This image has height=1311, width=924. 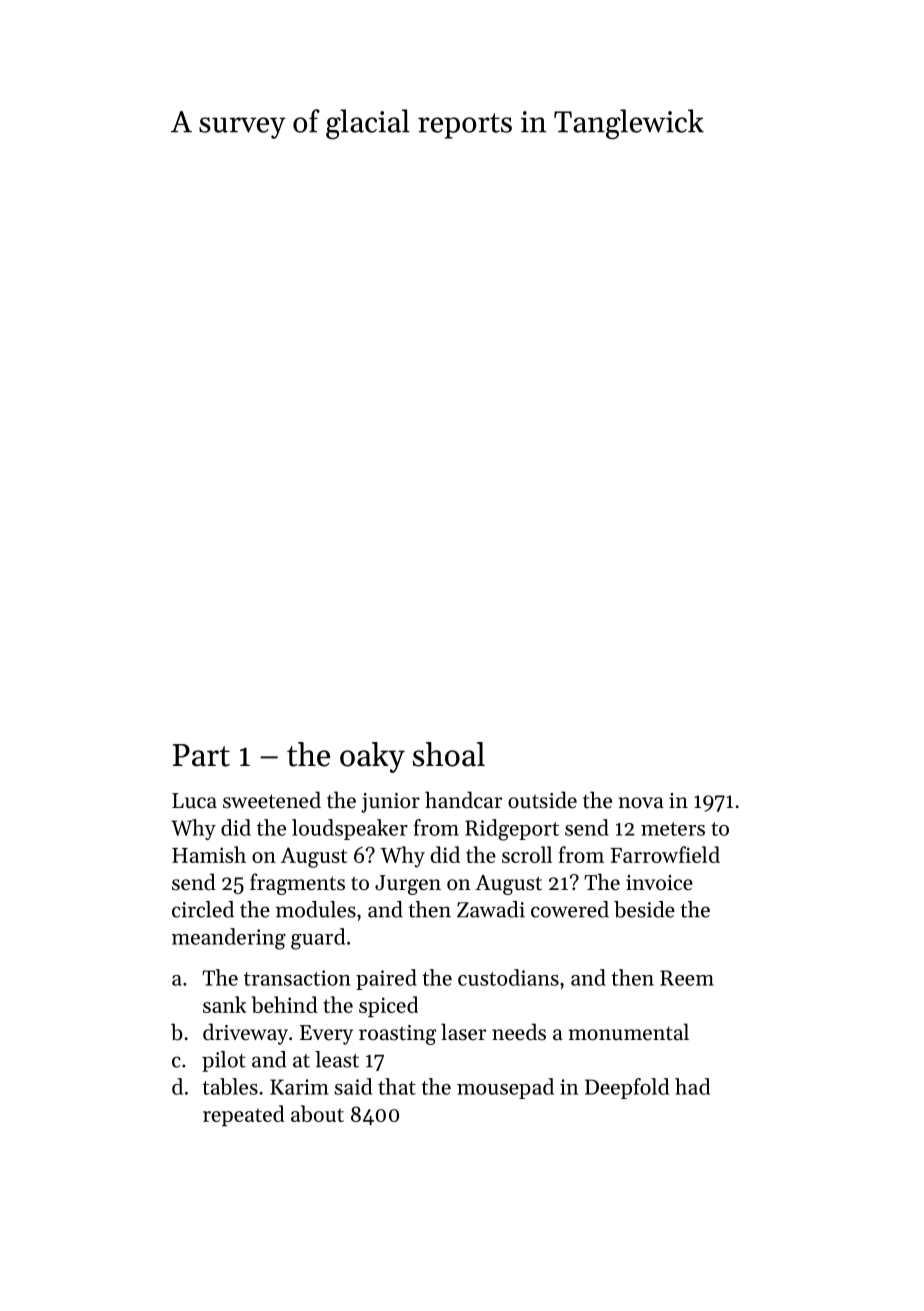 I want to click on custodians, so click(x=508, y=977).
